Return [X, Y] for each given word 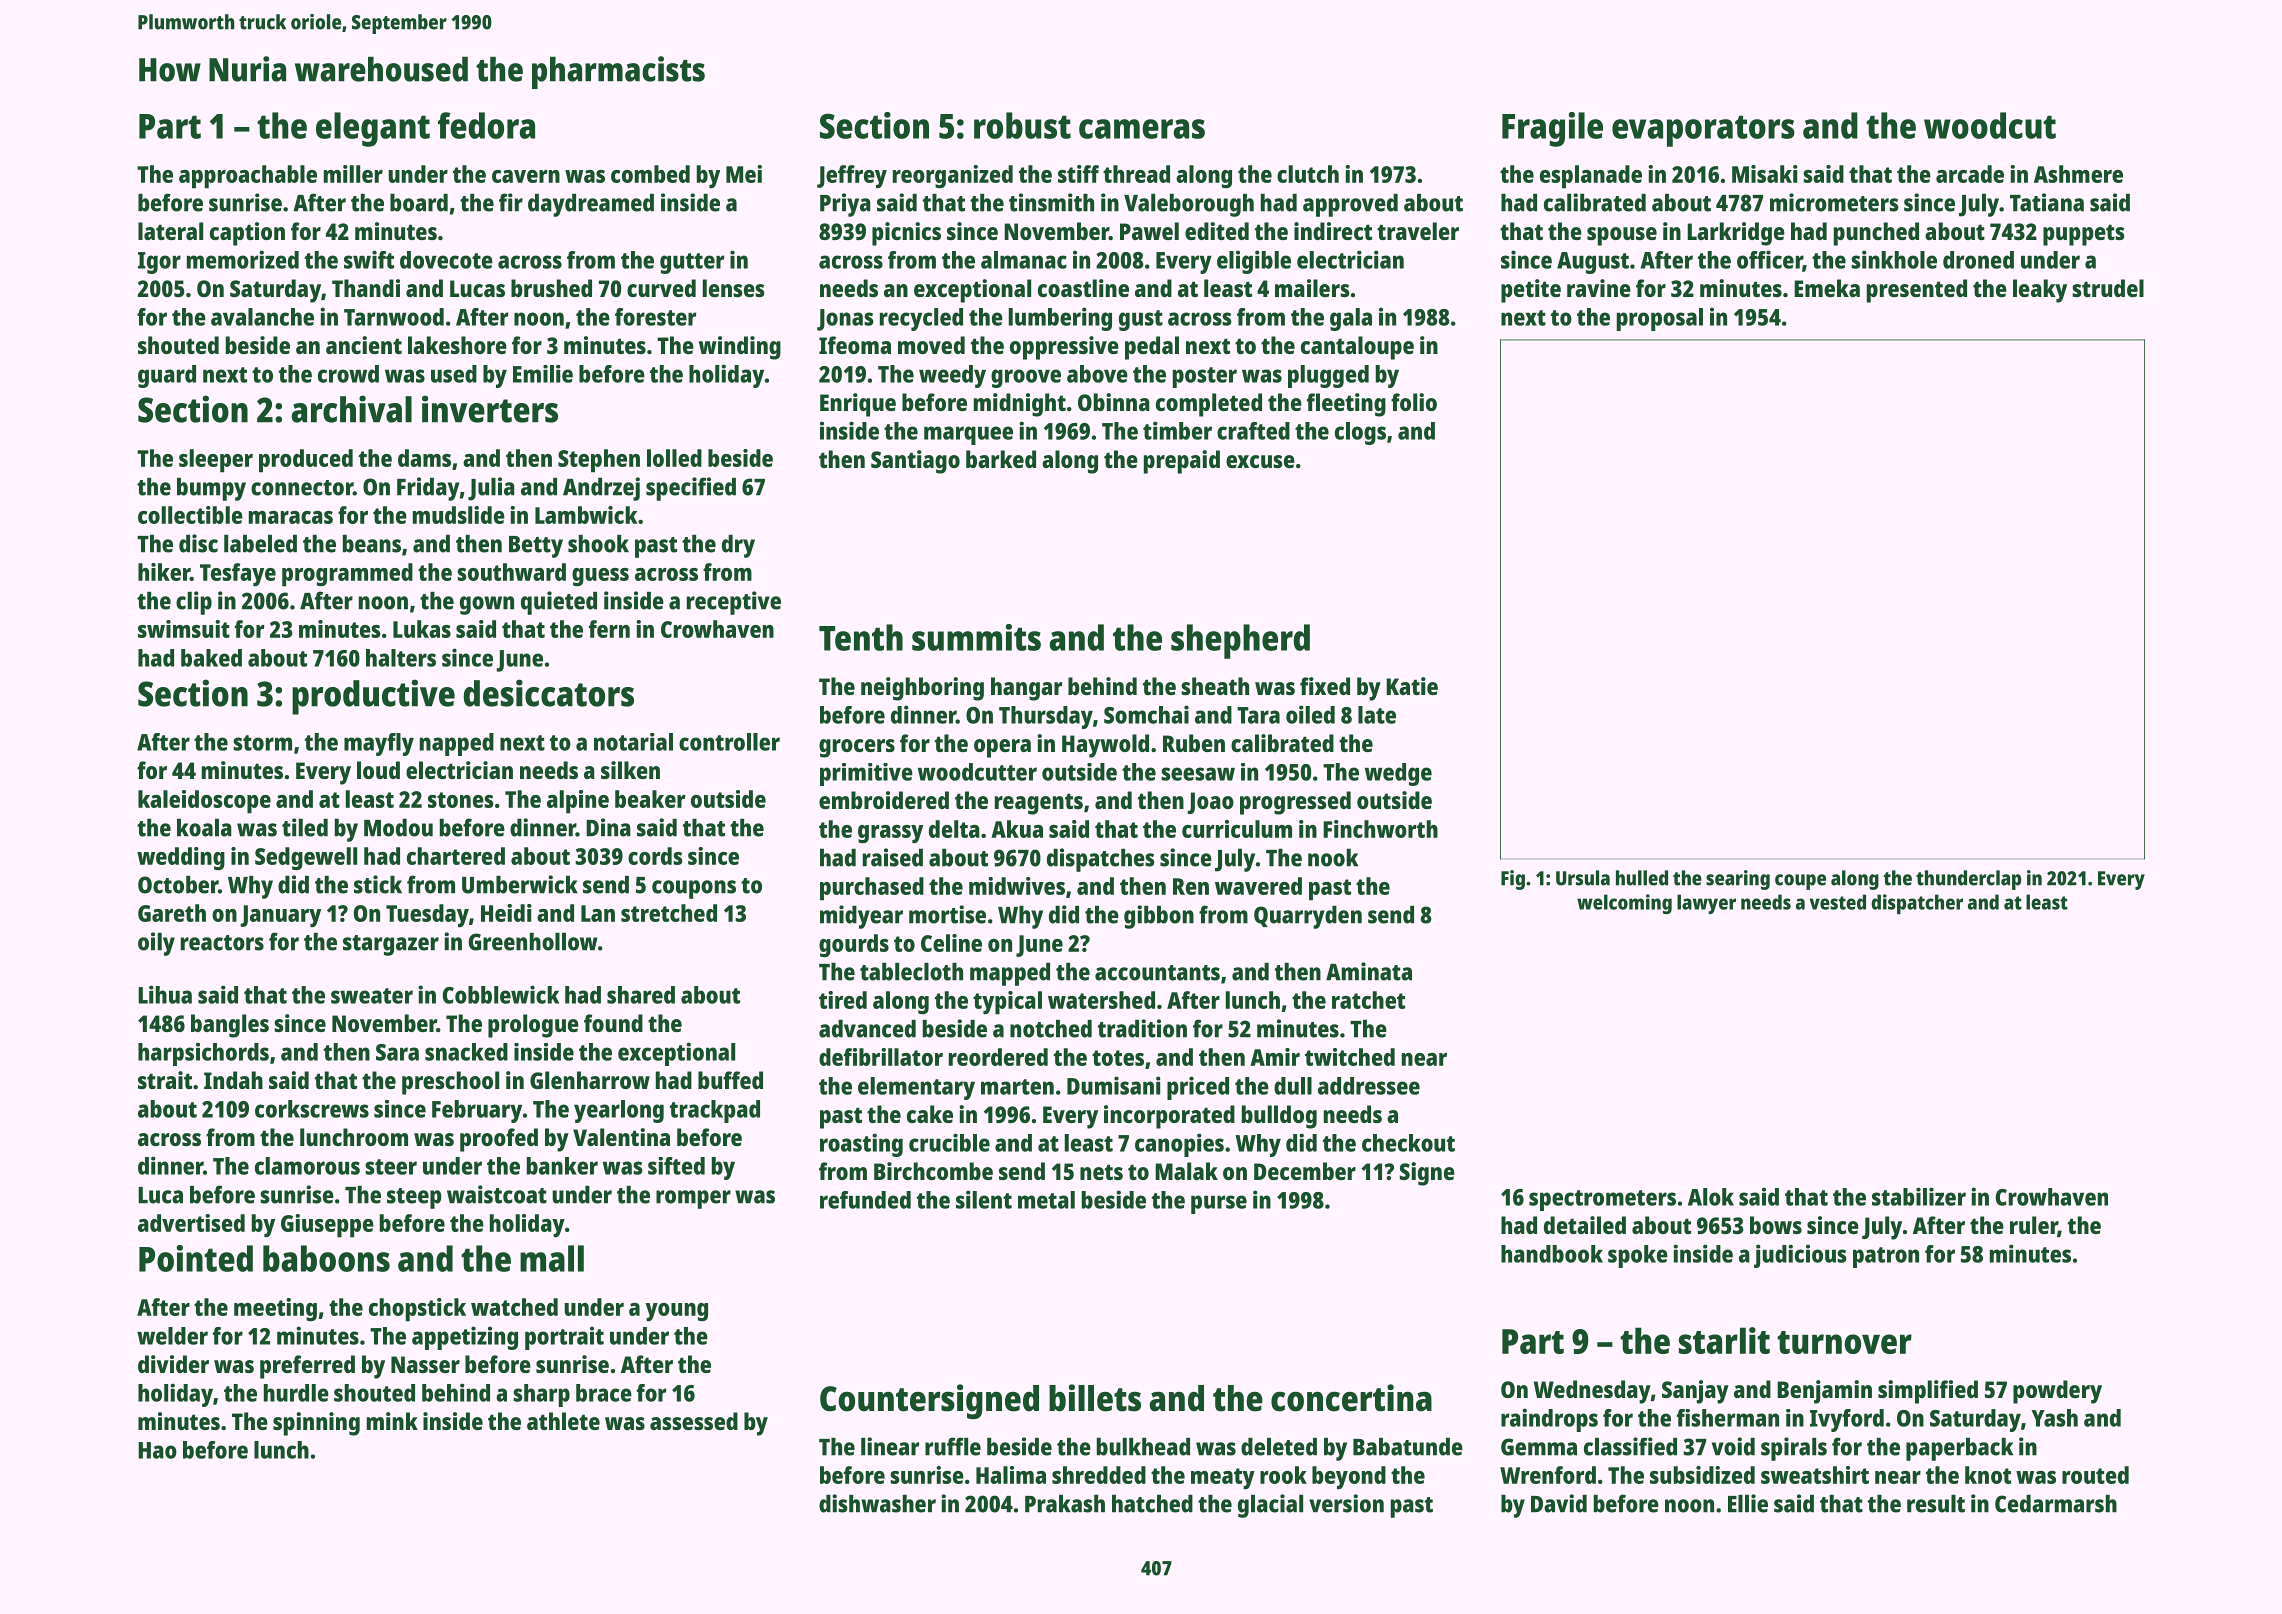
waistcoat [497, 1194]
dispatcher [1917, 904]
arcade [1970, 174]
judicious [1800, 1256]
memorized [243, 259]
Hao [157, 1450]
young [676, 1312]
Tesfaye [238, 574]
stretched [669, 913]
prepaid [1182, 462]
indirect [1333, 231]
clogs [1360, 433]
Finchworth [1380, 829]
